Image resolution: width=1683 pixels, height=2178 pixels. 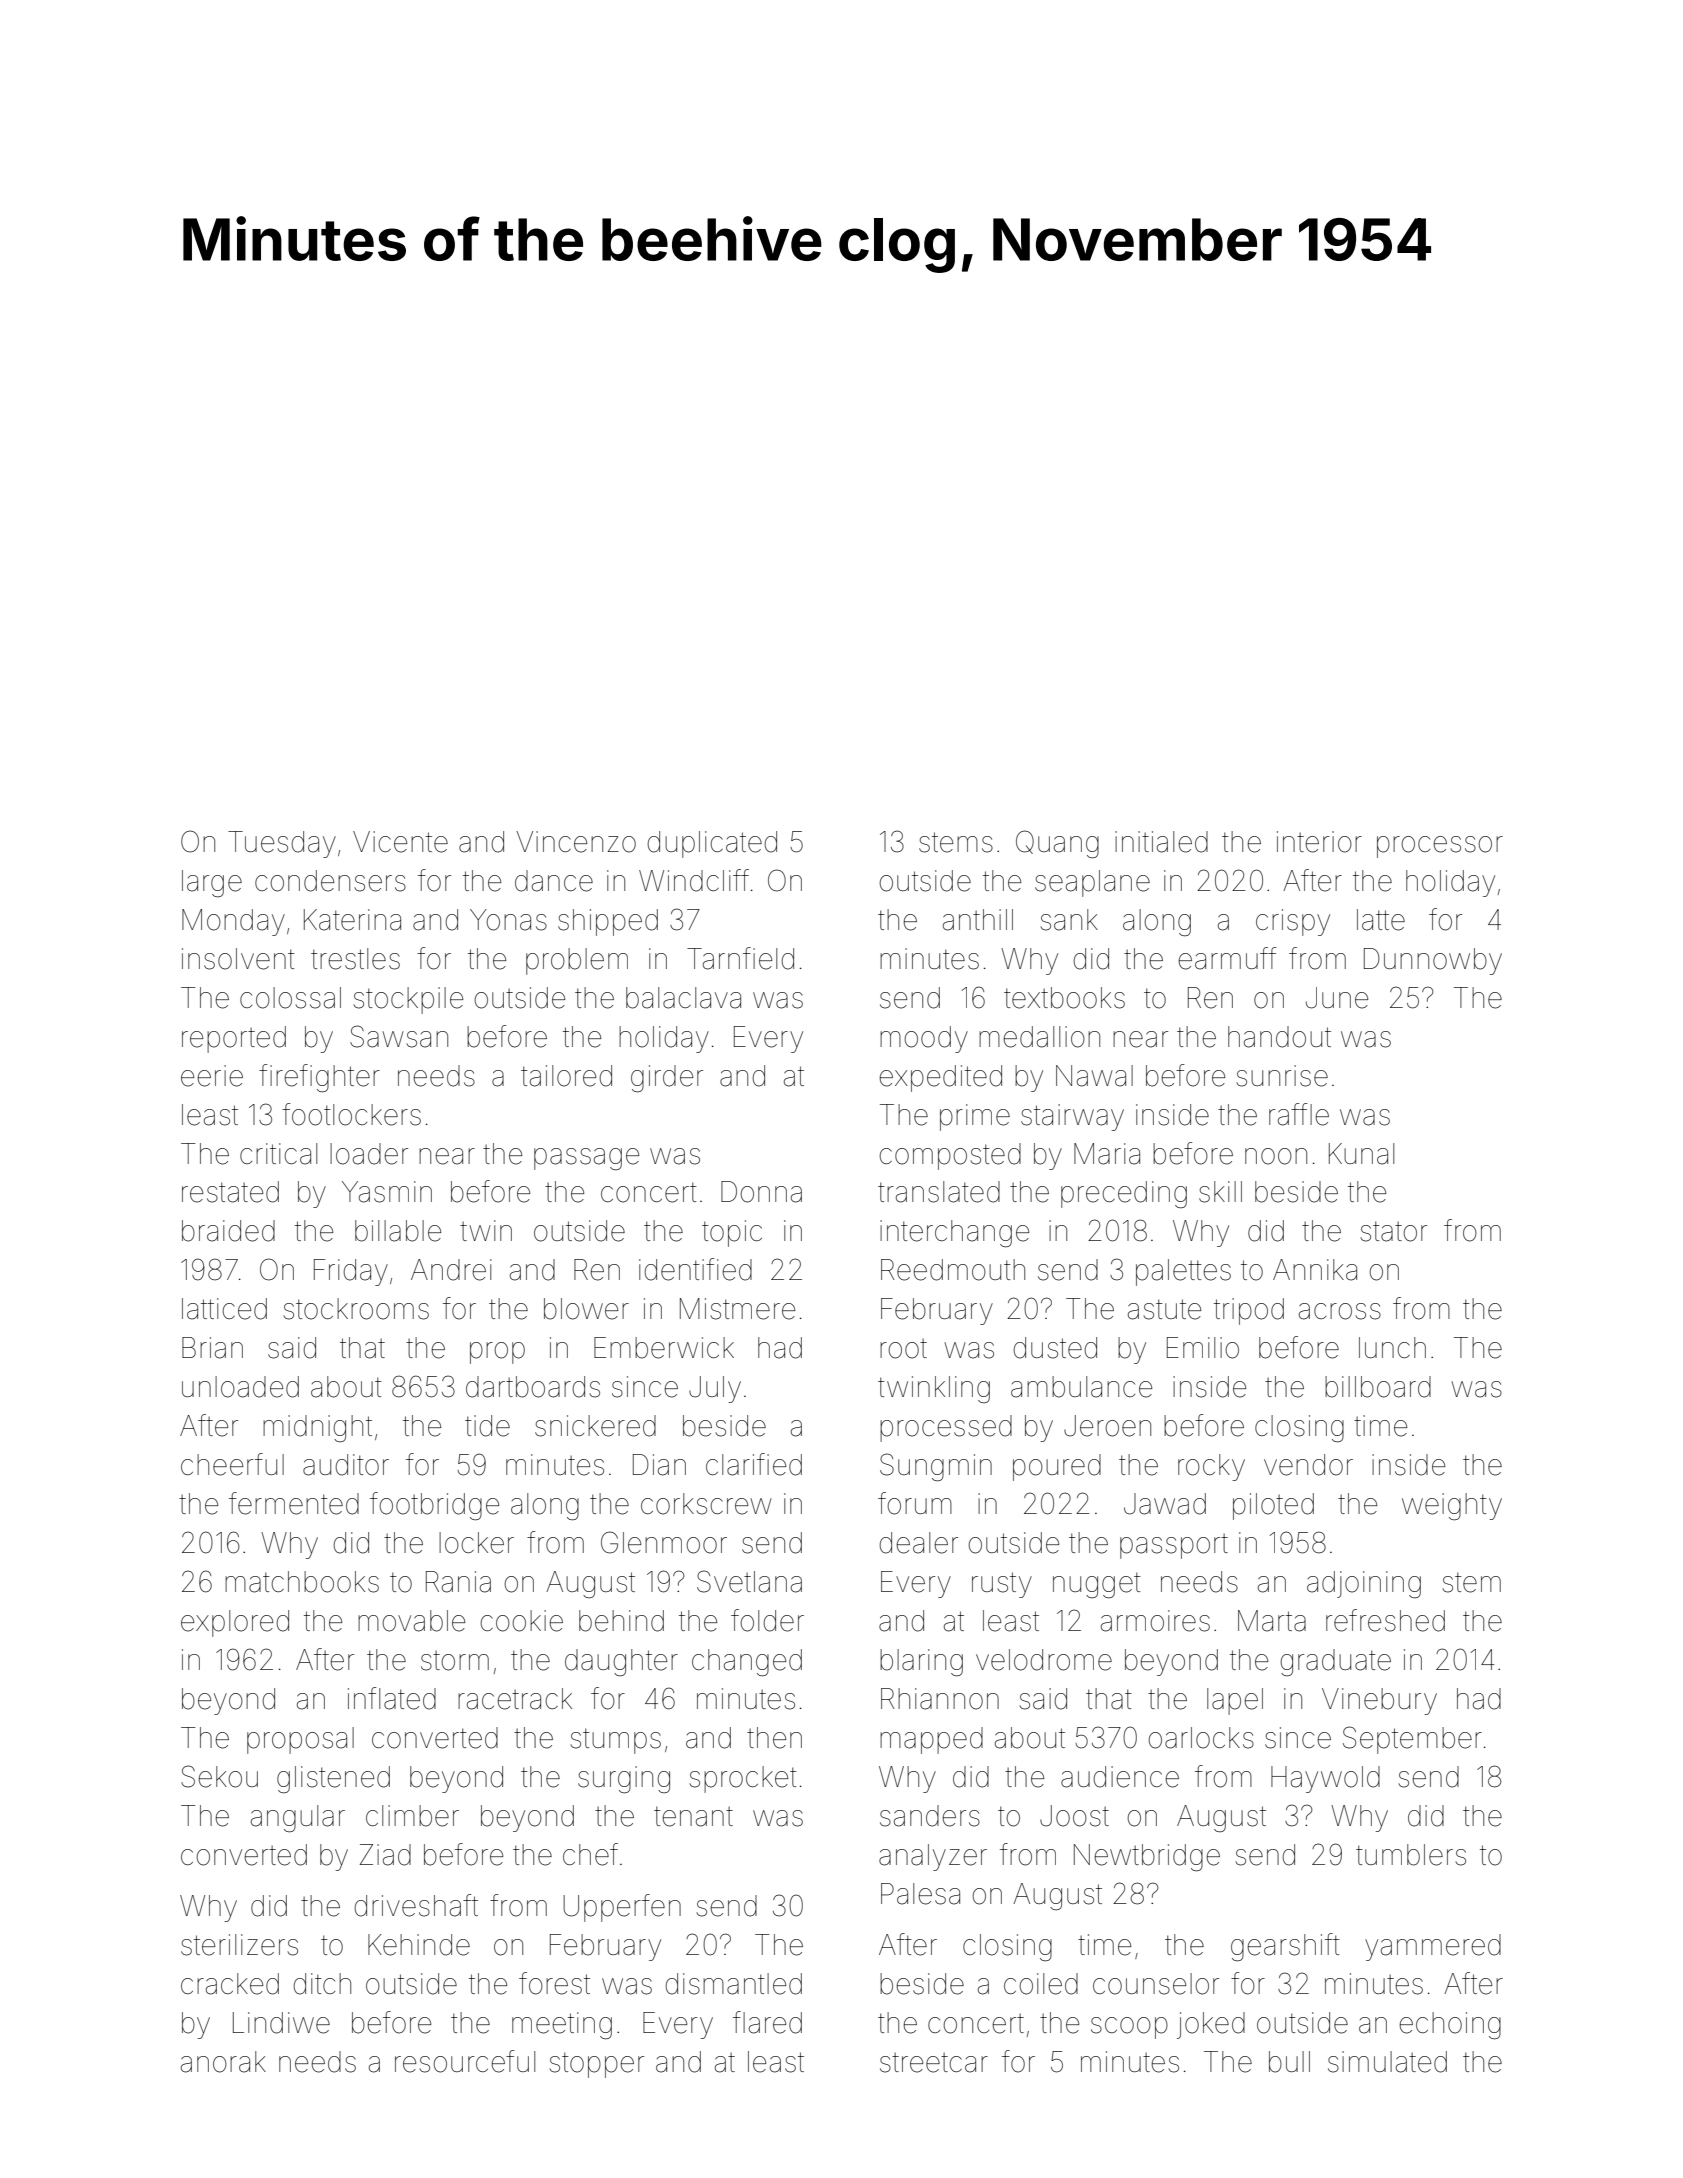 I want to click on streetcar, so click(x=934, y=2063).
